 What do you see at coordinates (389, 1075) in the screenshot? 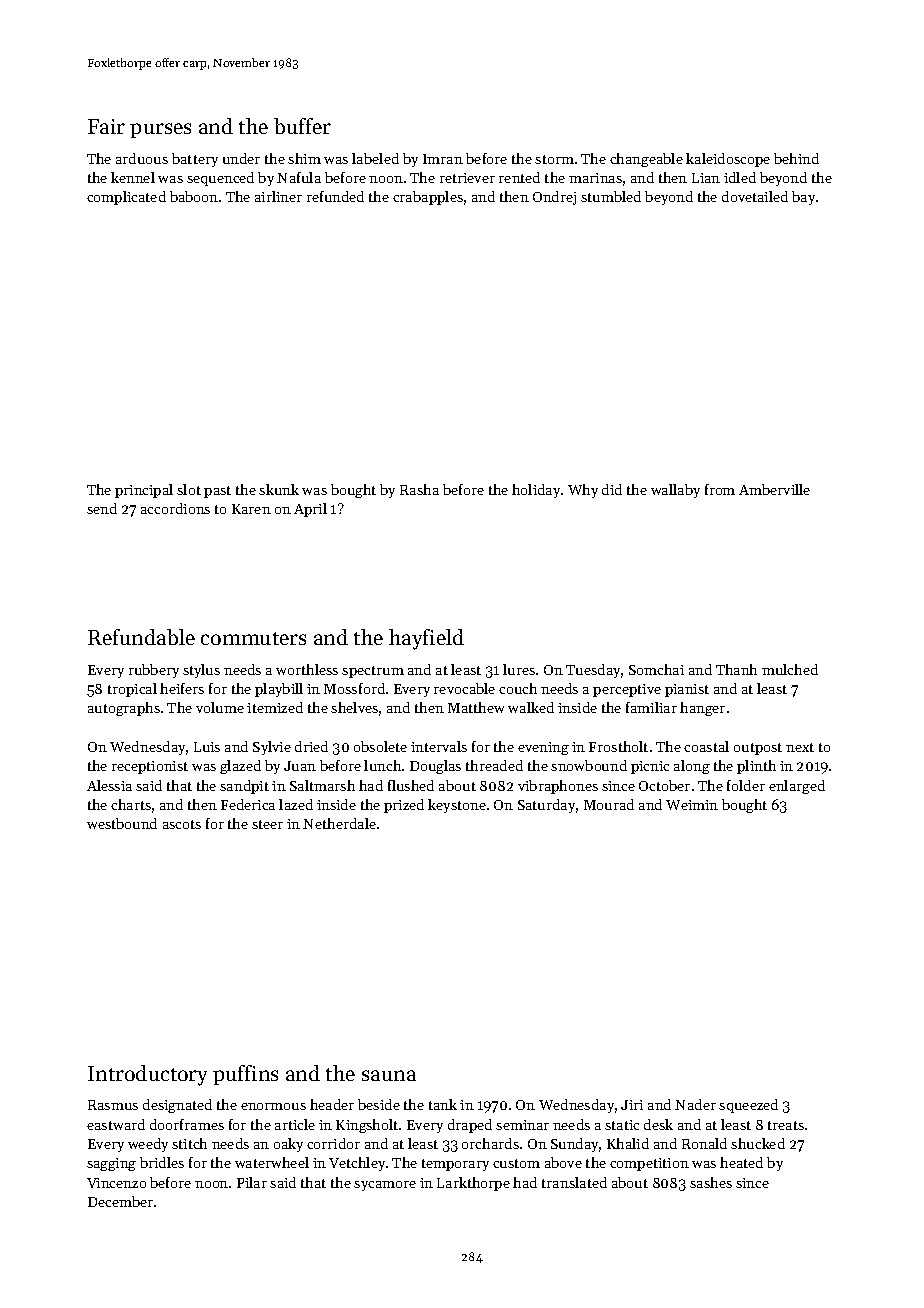
I see `sauna` at bounding box center [389, 1075].
